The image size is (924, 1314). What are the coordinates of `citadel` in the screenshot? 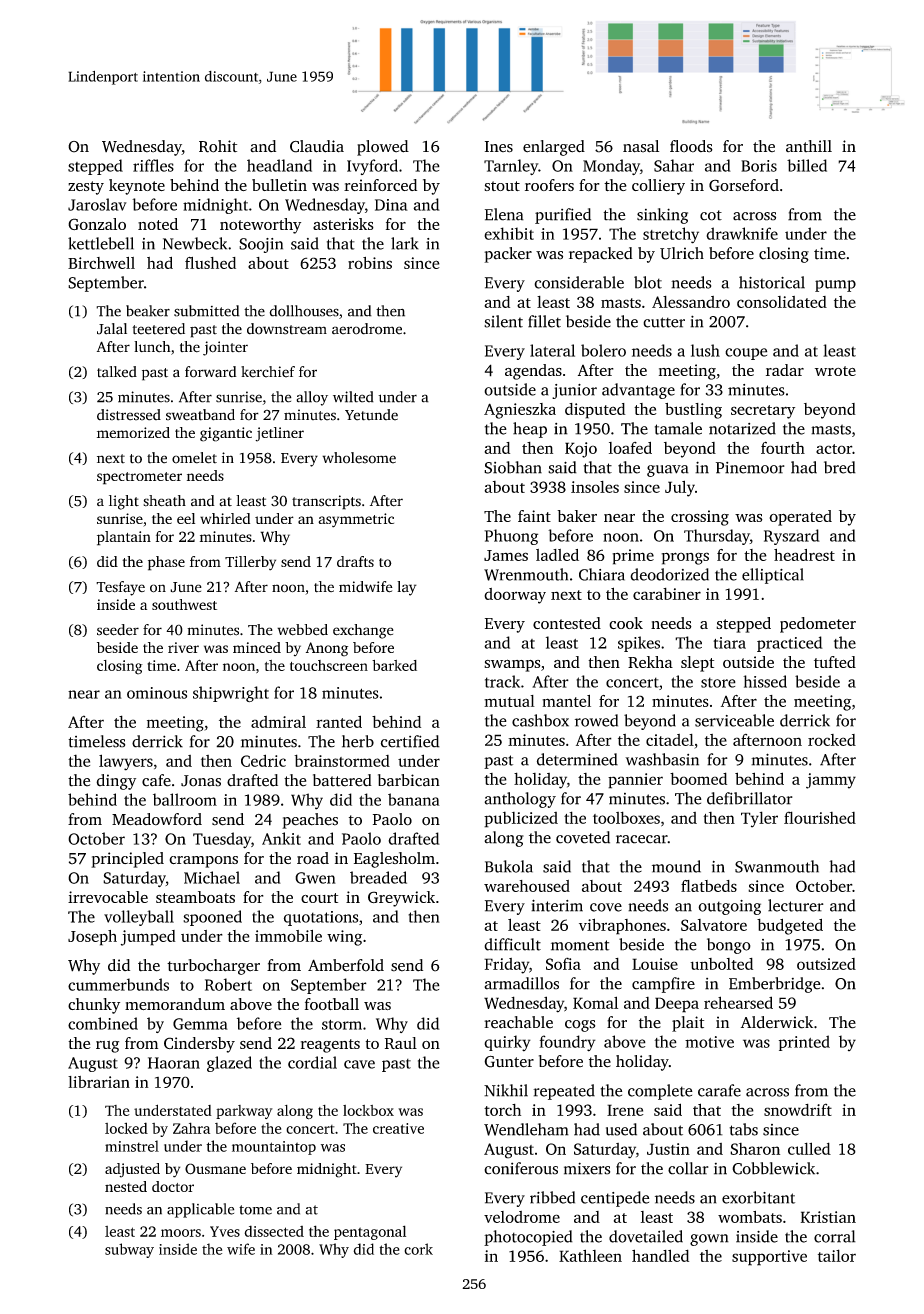 It's located at (670, 740).
